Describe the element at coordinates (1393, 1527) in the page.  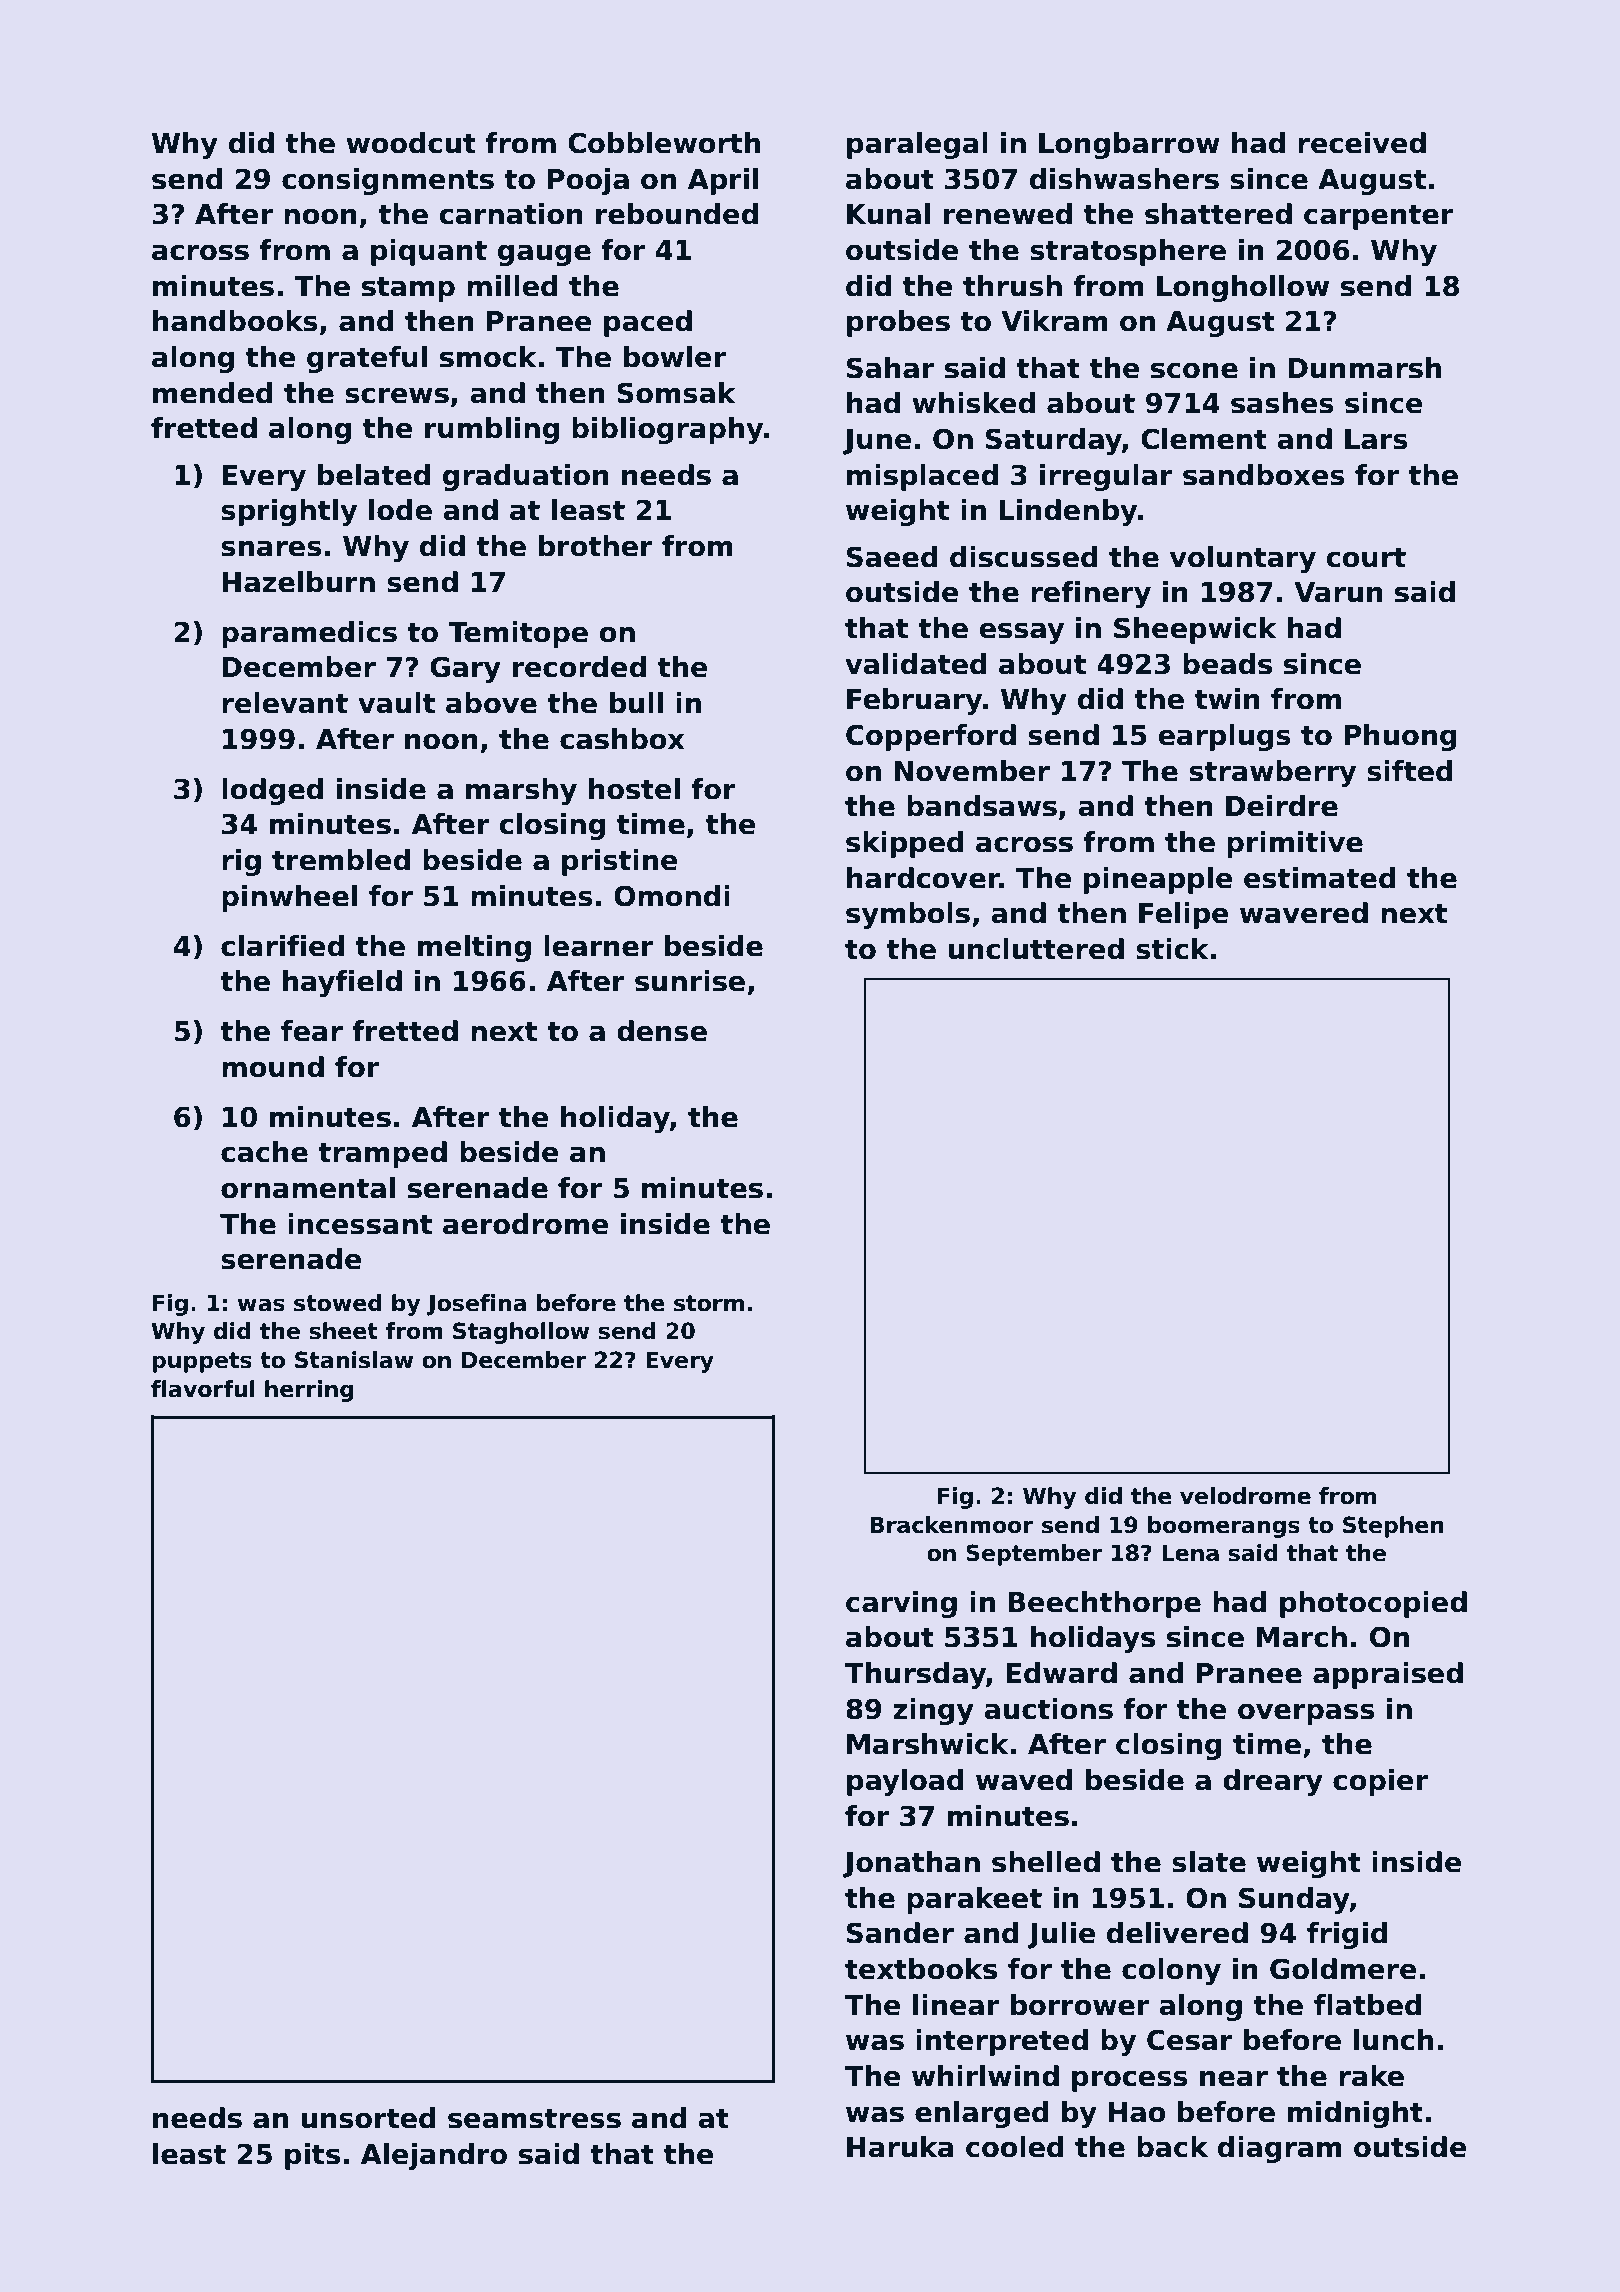
I see `Stephen` at that location.
